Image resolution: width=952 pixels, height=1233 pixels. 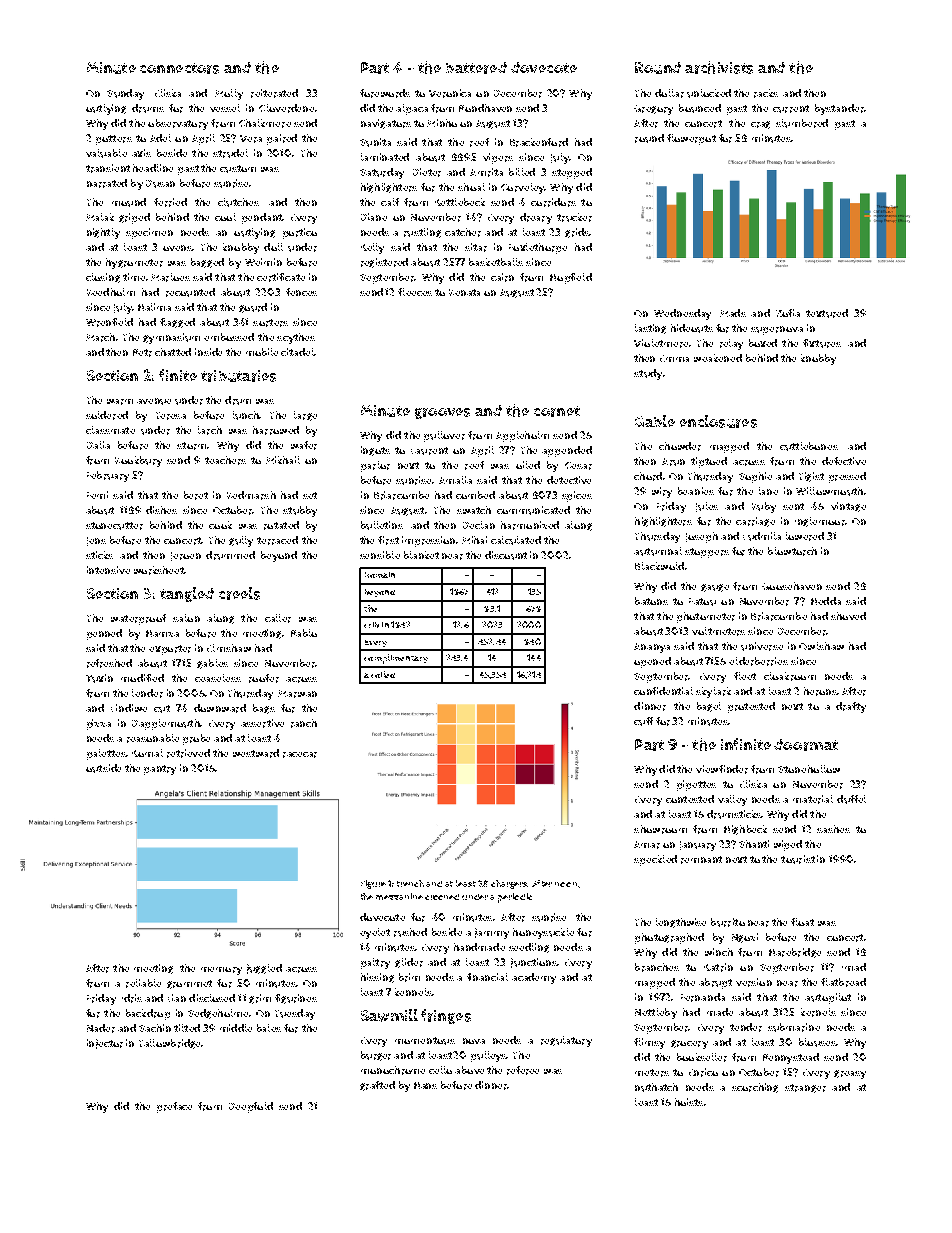 What do you see at coordinates (377, 1086) in the page?
I see `grafted` at bounding box center [377, 1086].
